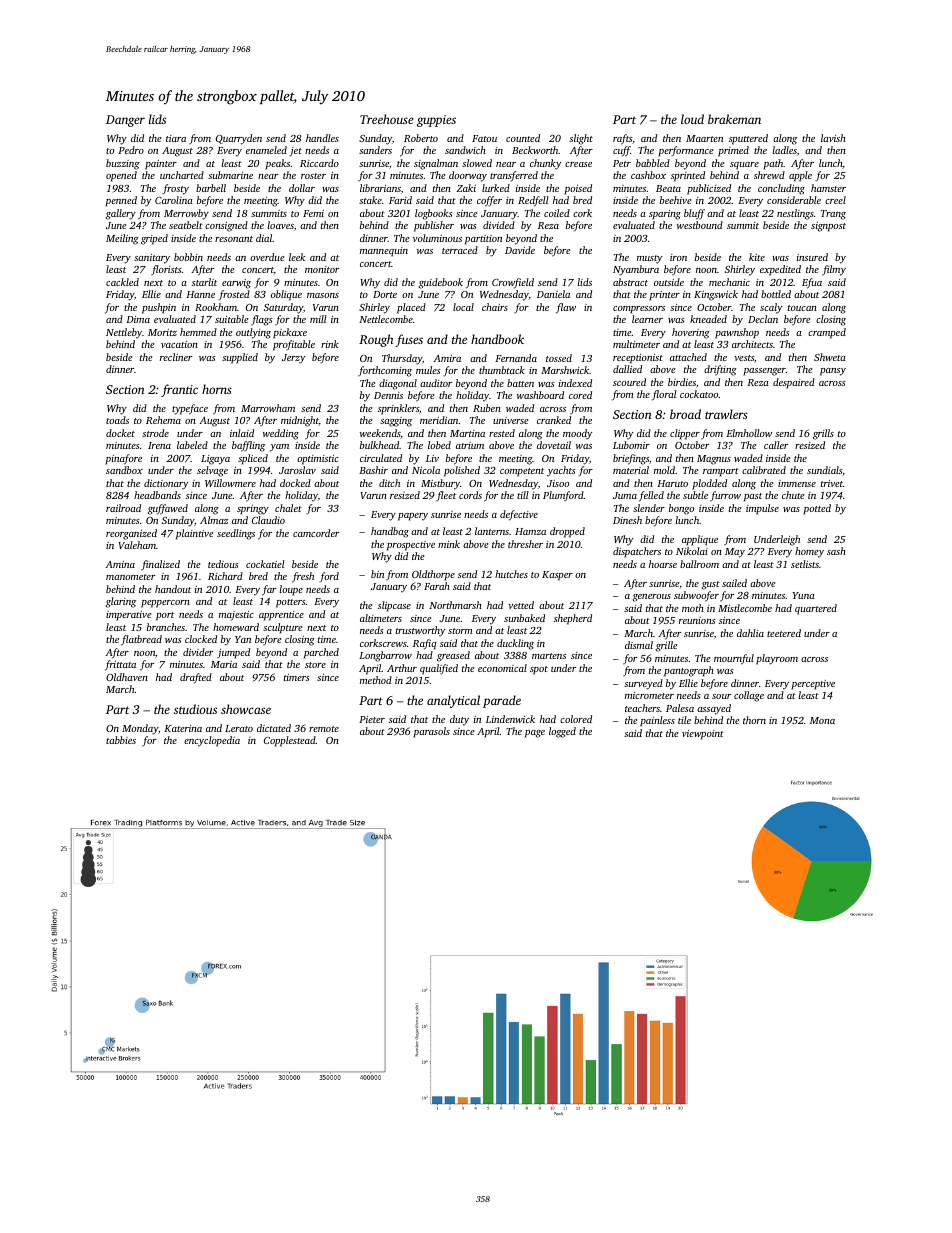 This document has width=952, height=1233. Describe the element at coordinates (176, 138) in the document. I see `tiara` at that location.
